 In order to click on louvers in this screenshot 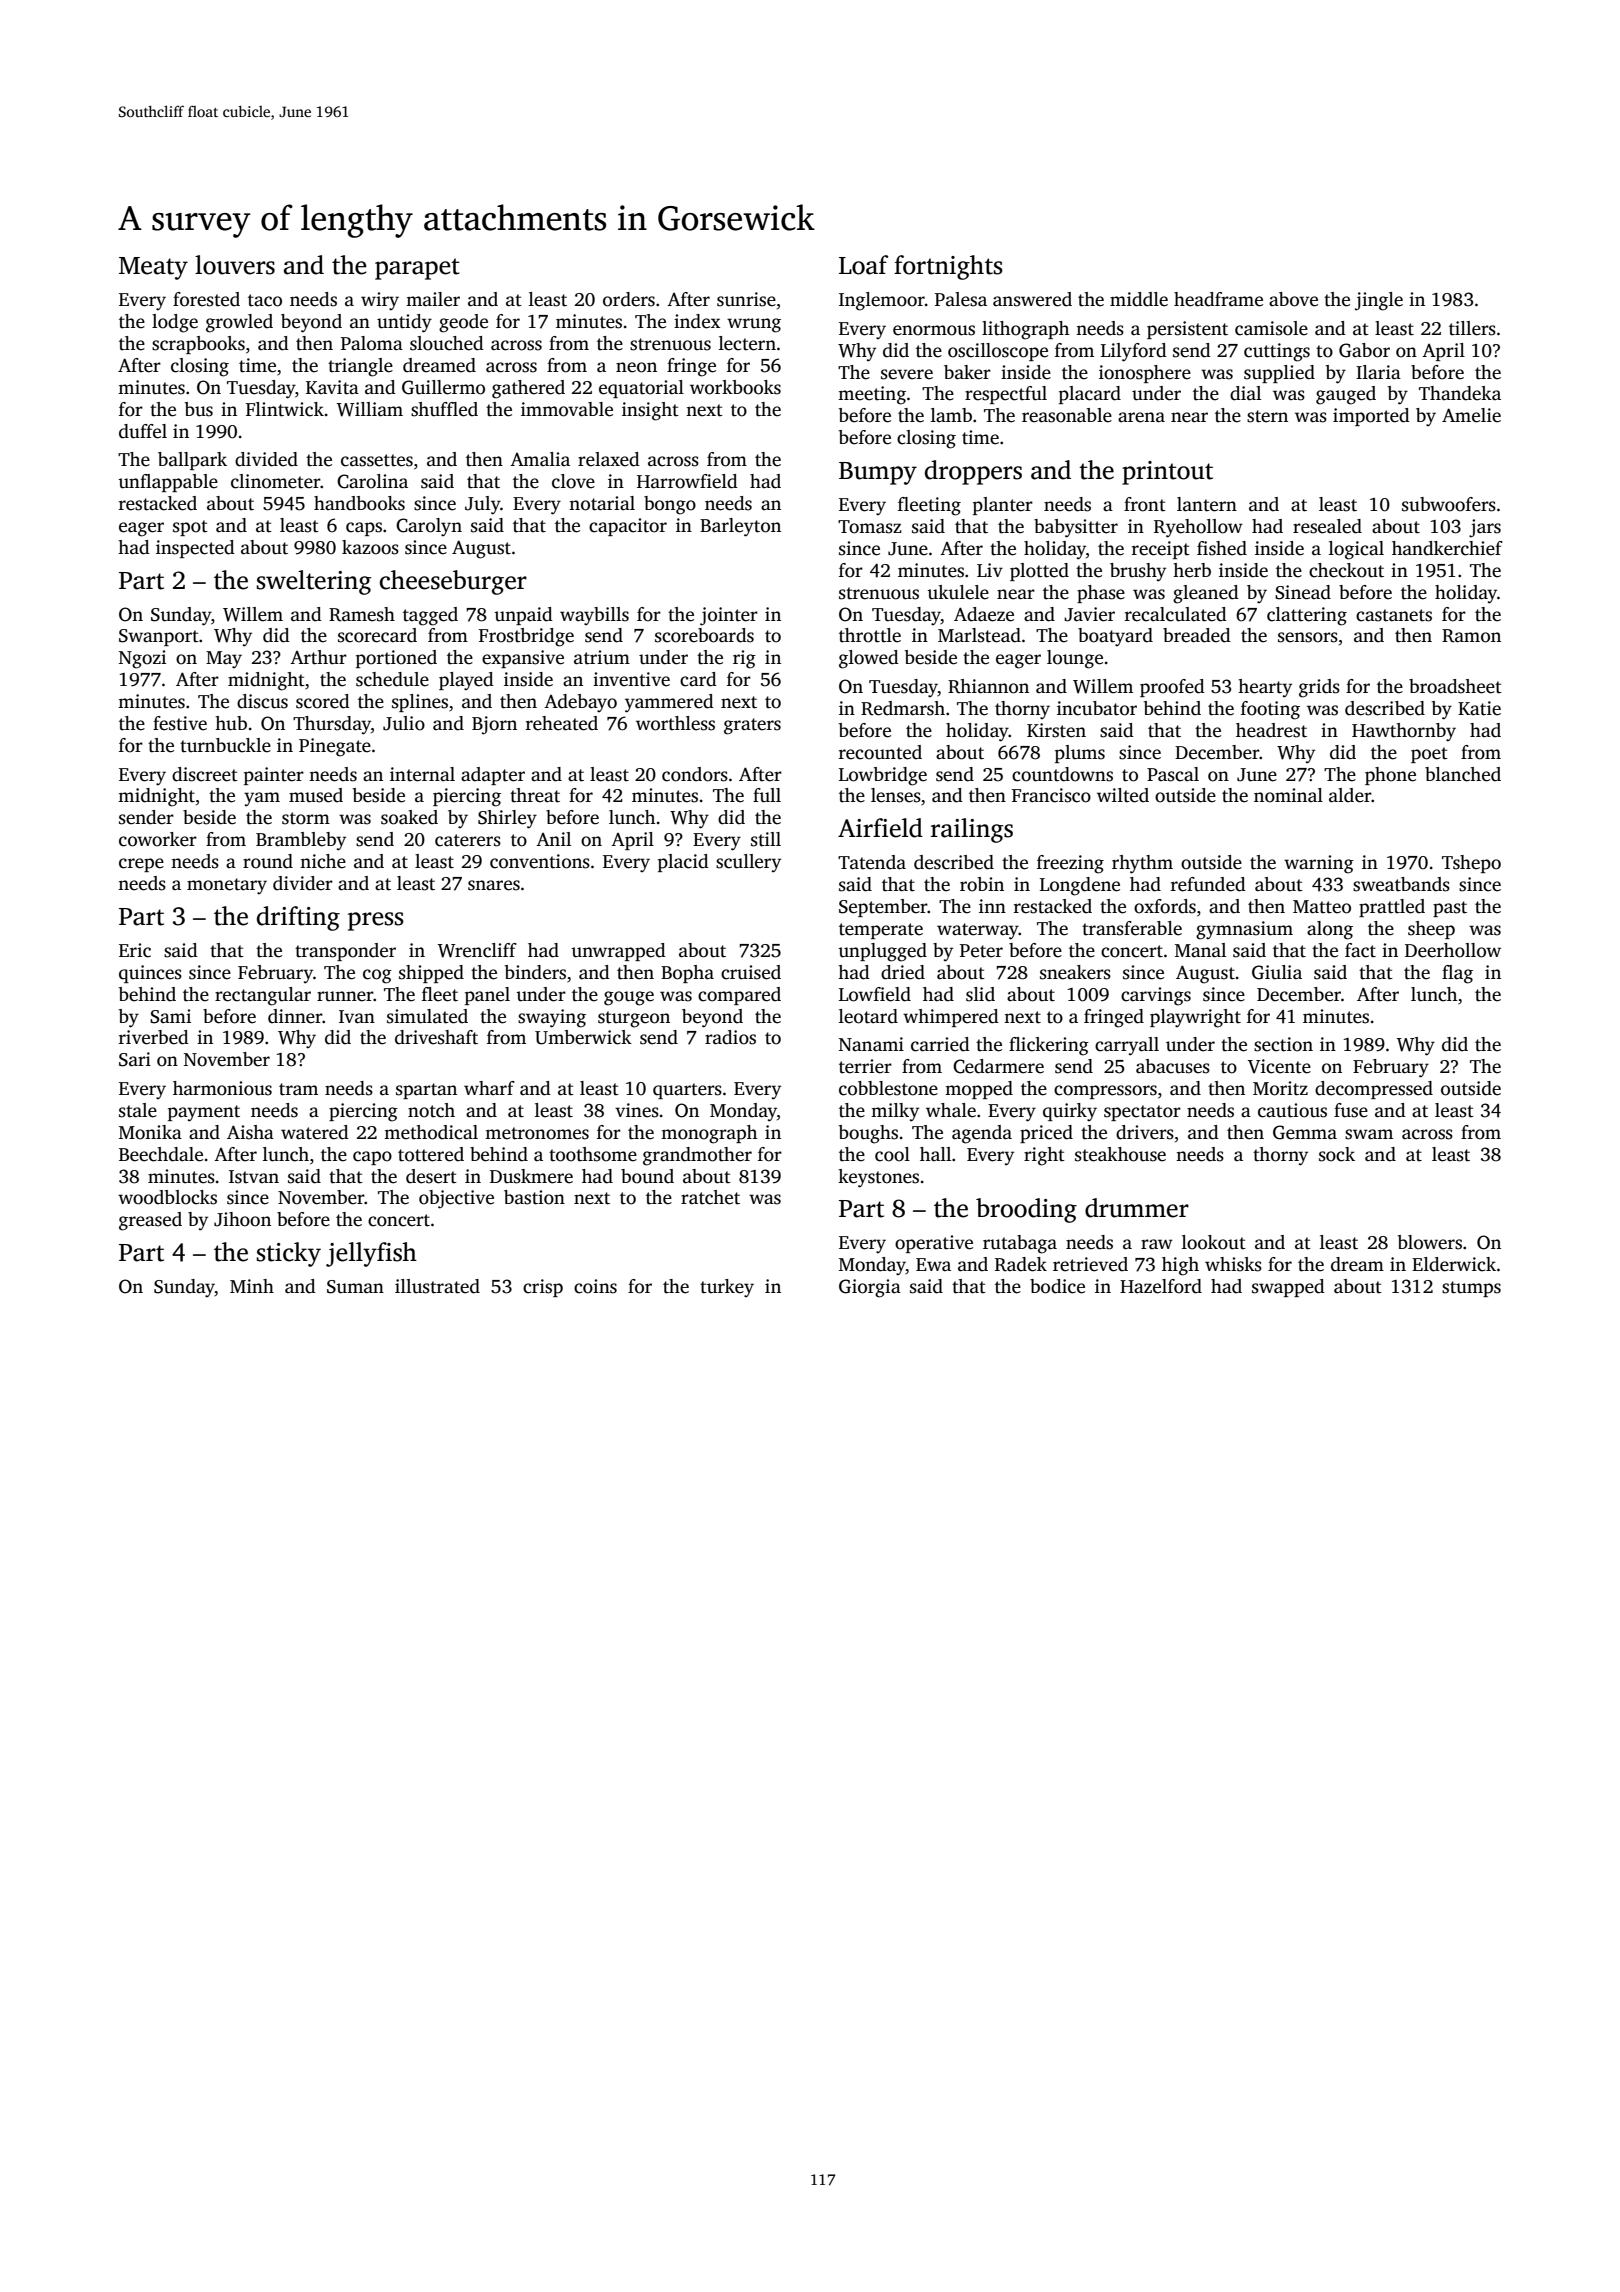, I will do `click(235, 265)`.
